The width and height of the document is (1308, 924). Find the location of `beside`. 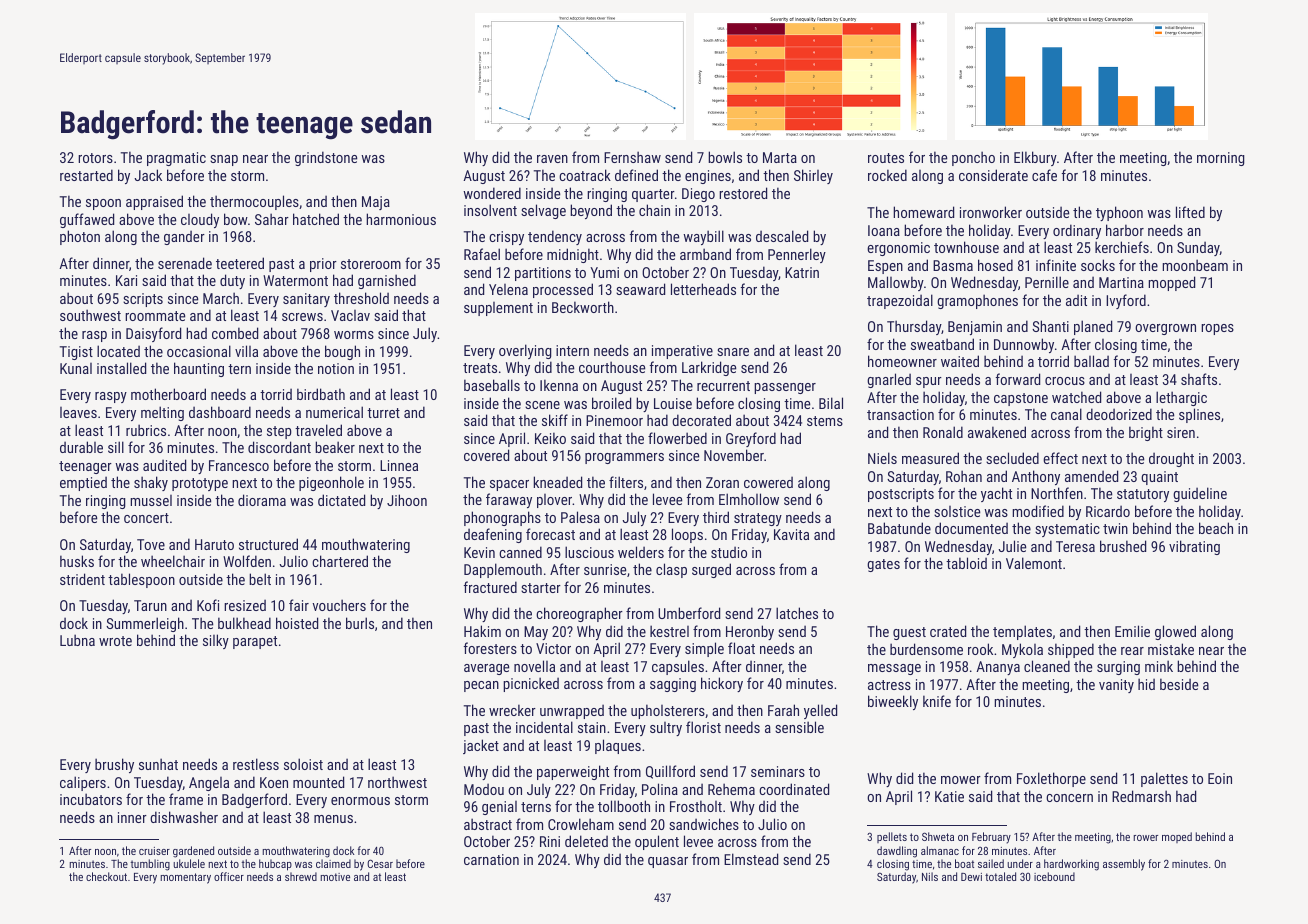

beside is located at coordinates (1179, 684).
